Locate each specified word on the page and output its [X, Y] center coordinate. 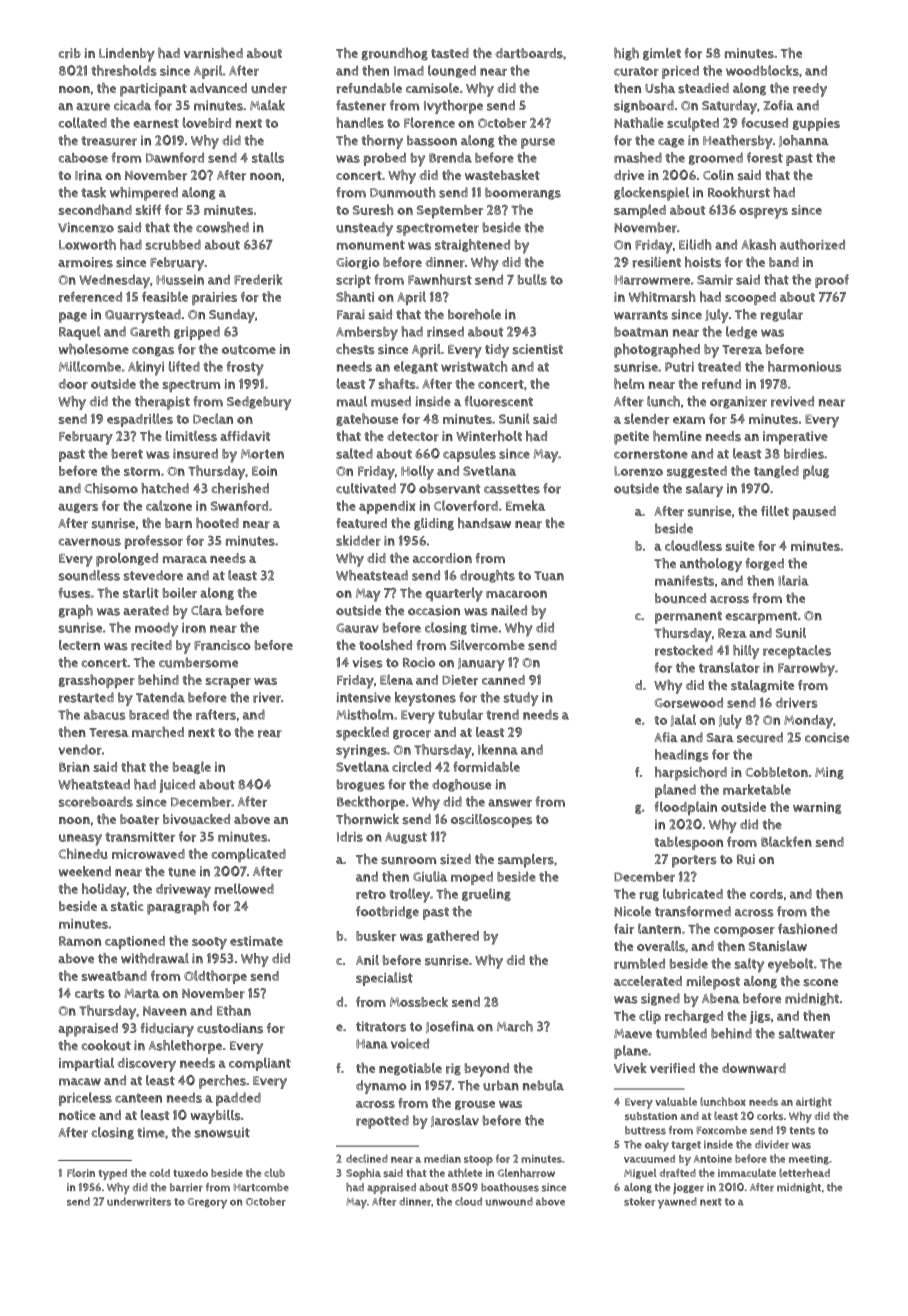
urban [501, 1085]
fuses [74, 592]
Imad [409, 70]
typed [112, 1174]
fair [624, 929]
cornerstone [651, 454]
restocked [684, 650]
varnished [213, 53]
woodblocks [762, 70]
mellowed [244, 888]
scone [821, 983]
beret [127, 454]
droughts [487, 576]
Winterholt [489, 436]
